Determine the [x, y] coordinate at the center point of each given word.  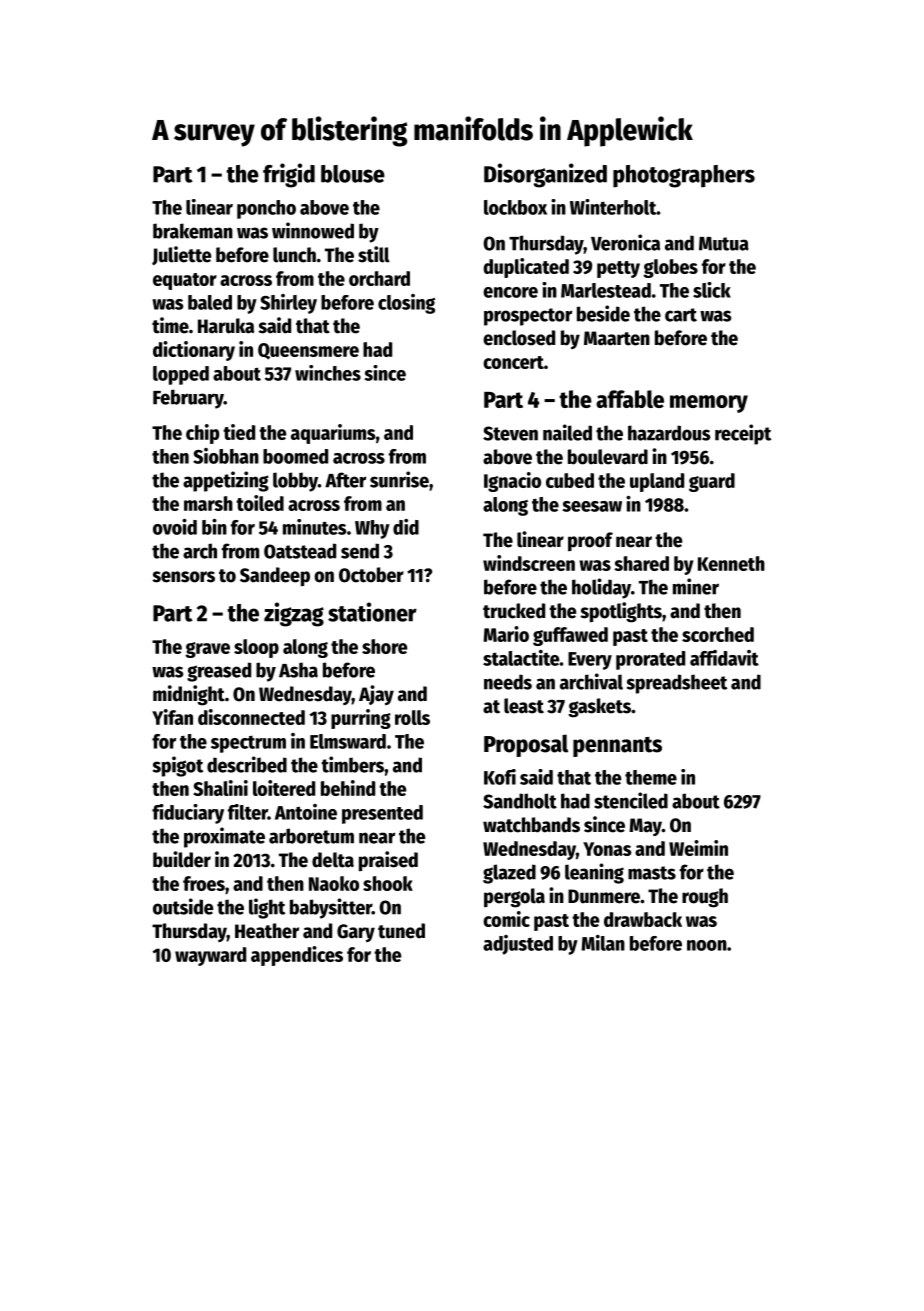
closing [406, 304]
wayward [210, 956]
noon [707, 945]
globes [670, 268]
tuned [401, 931]
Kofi [500, 777]
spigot [178, 766]
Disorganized [545, 175]
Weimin [698, 848]
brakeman [193, 231]
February [188, 399]
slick [712, 290]
